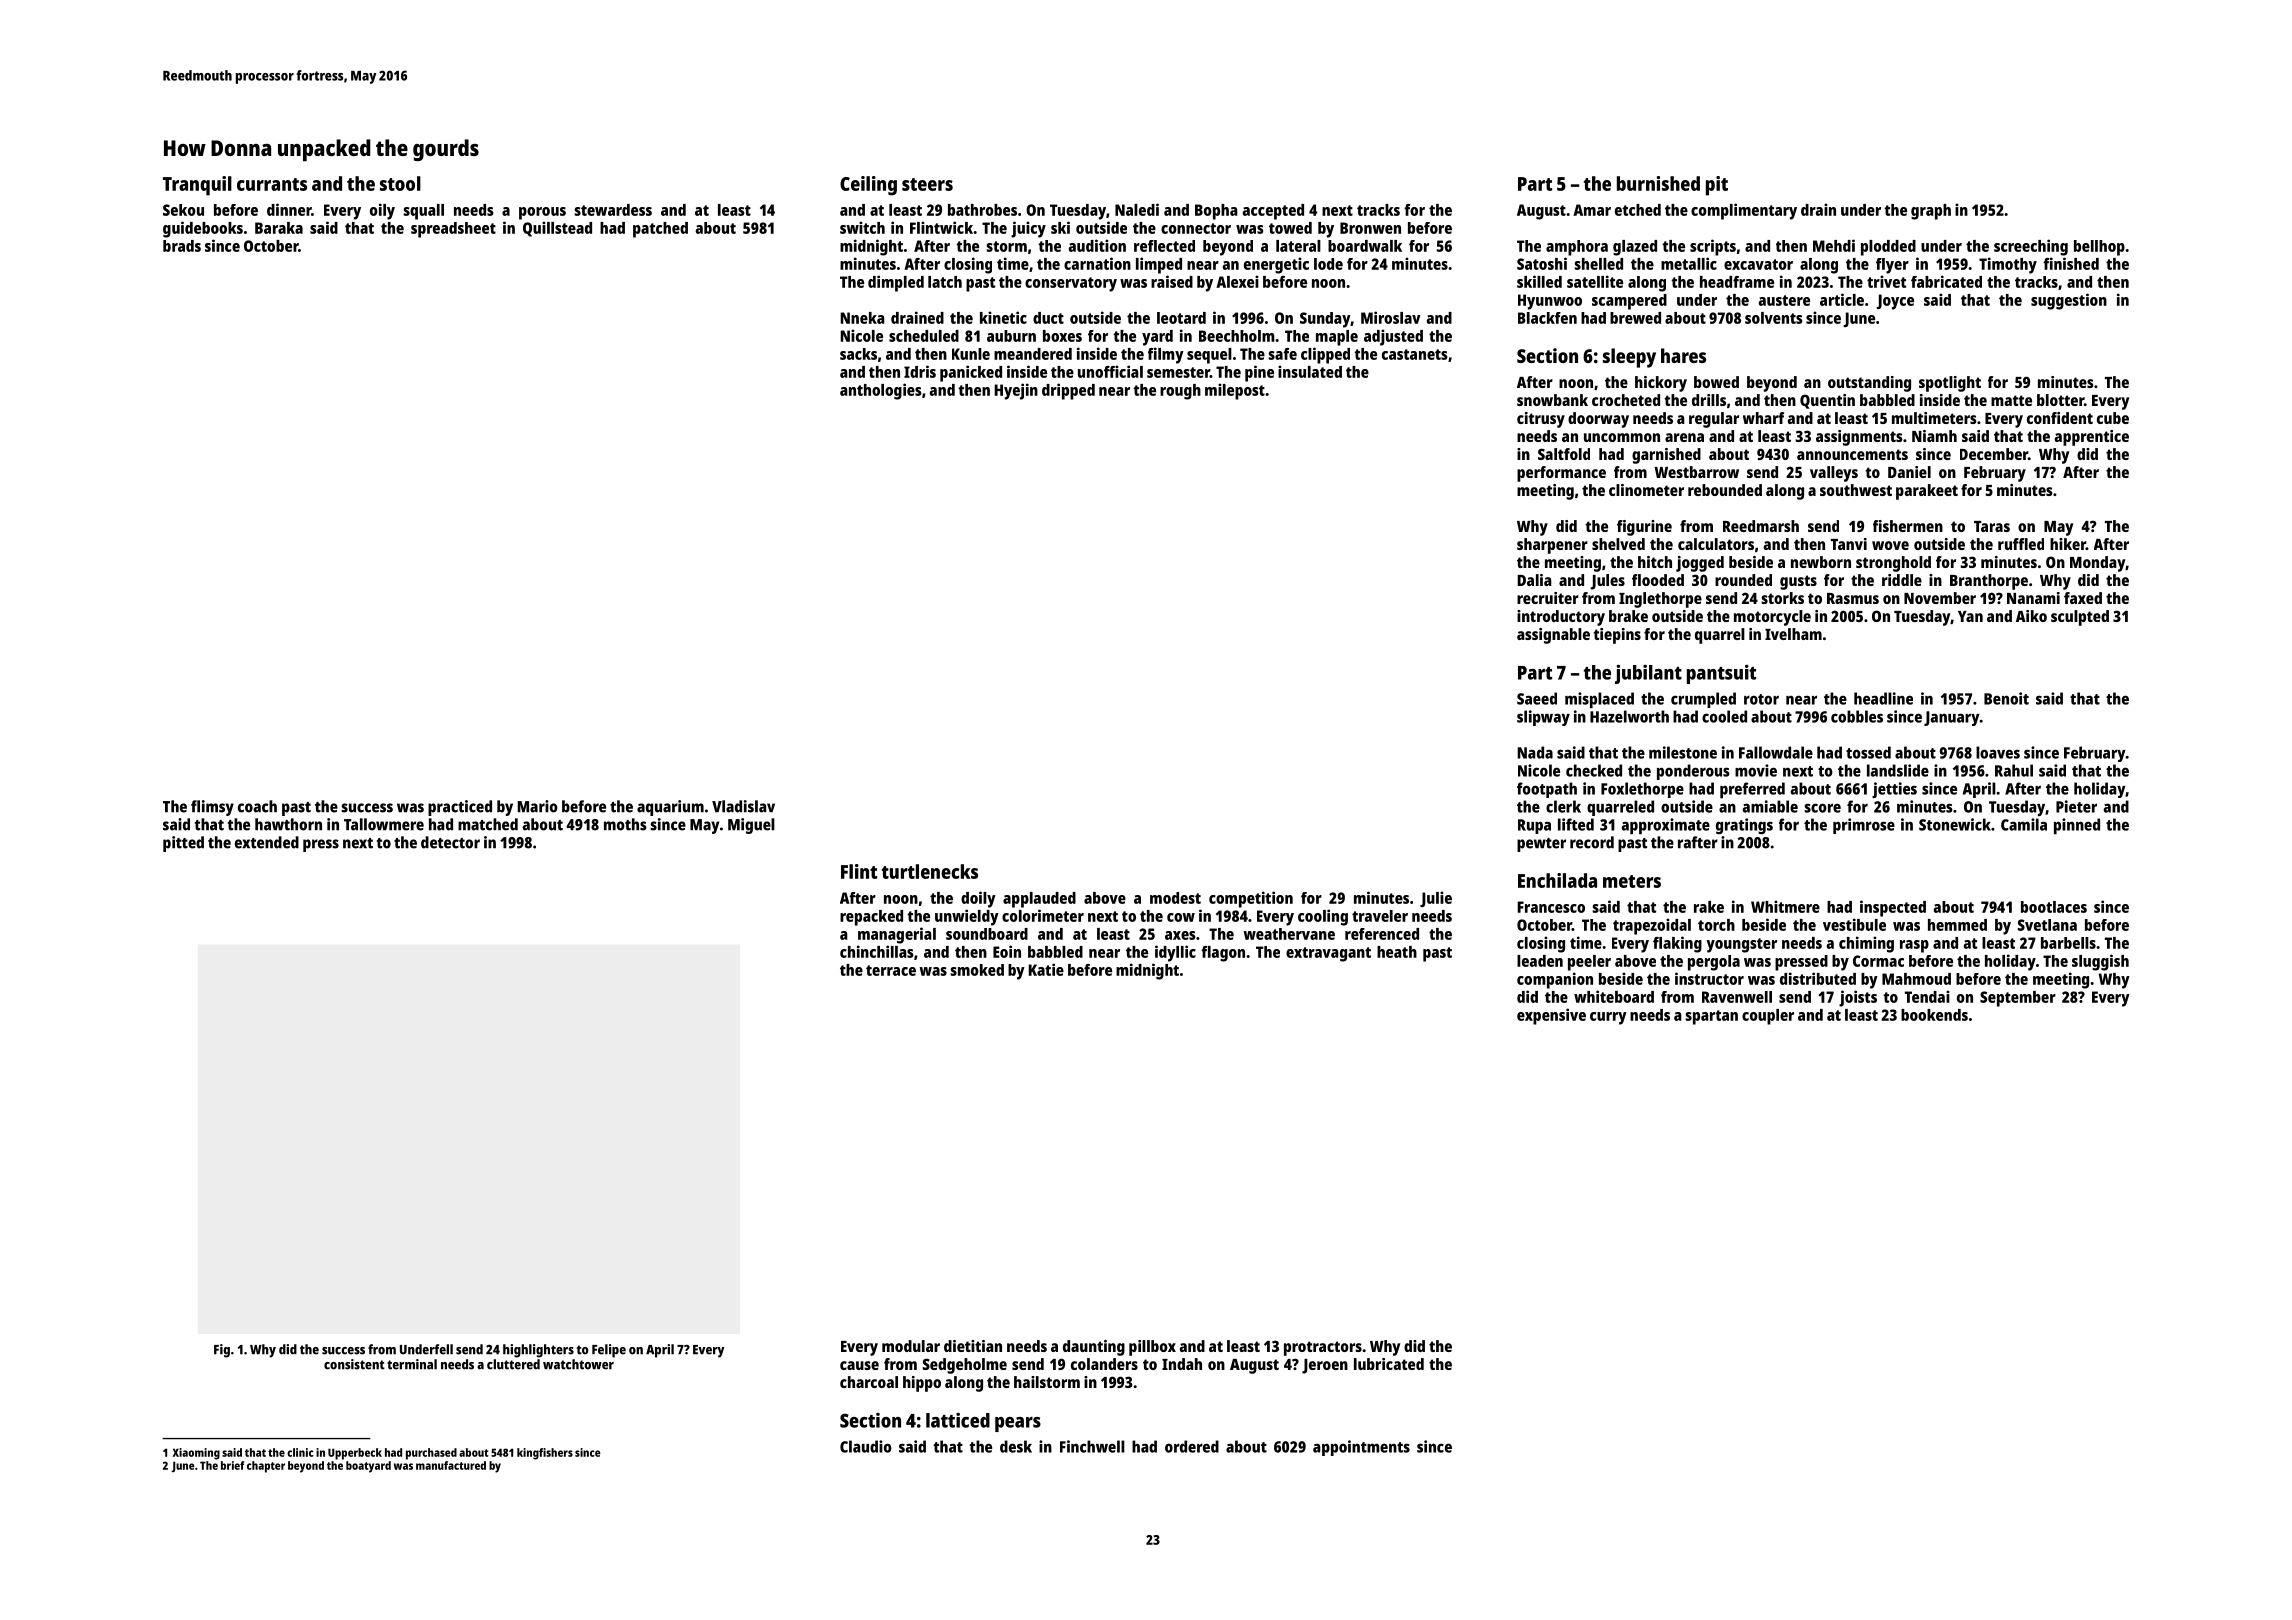 The height and width of the screenshot is (1620, 2292). What do you see at coordinates (1251, 899) in the screenshot?
I see `competition` at bounding box center [1251, 899].
